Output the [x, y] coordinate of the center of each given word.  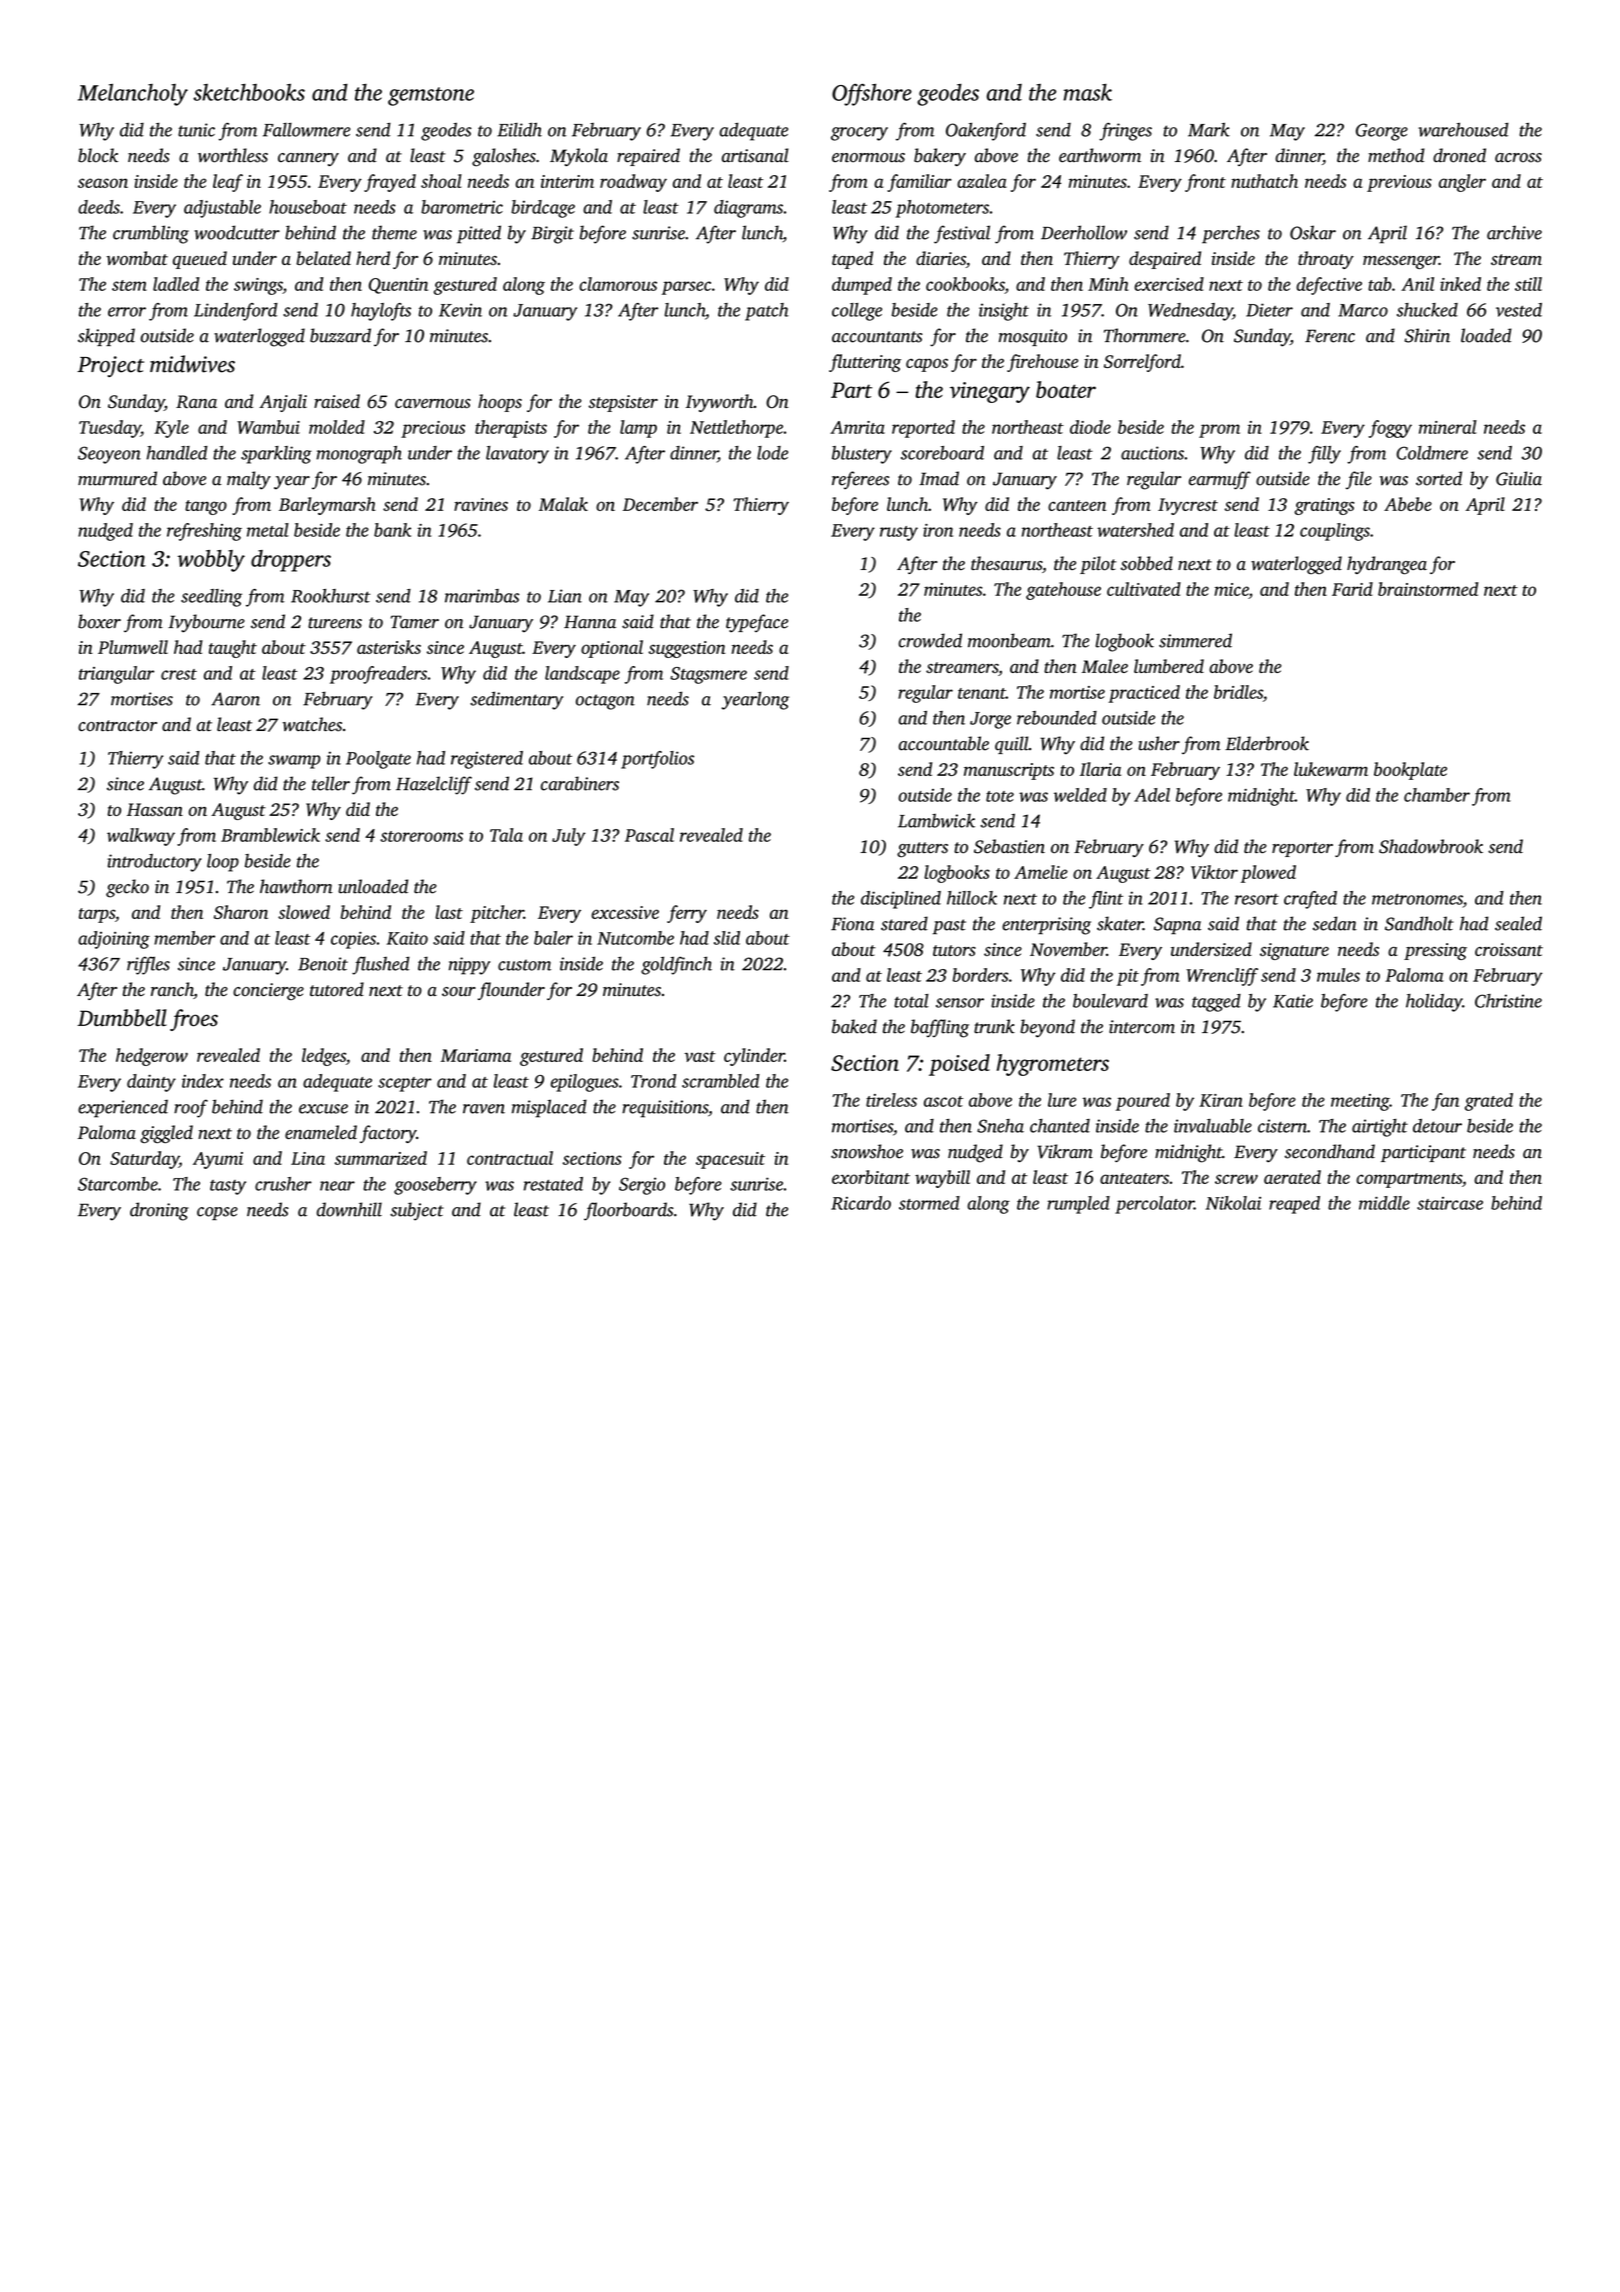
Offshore [872, 95]
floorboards [628, 1211]
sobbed [1146, 563]
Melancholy [133, 95]
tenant [982, 693]
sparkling [276, 455]
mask [1087, 92]
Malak [563, 504]
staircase [1450, 1203]
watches [312, 724]
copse [217, 1213]
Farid [1352, 589]
